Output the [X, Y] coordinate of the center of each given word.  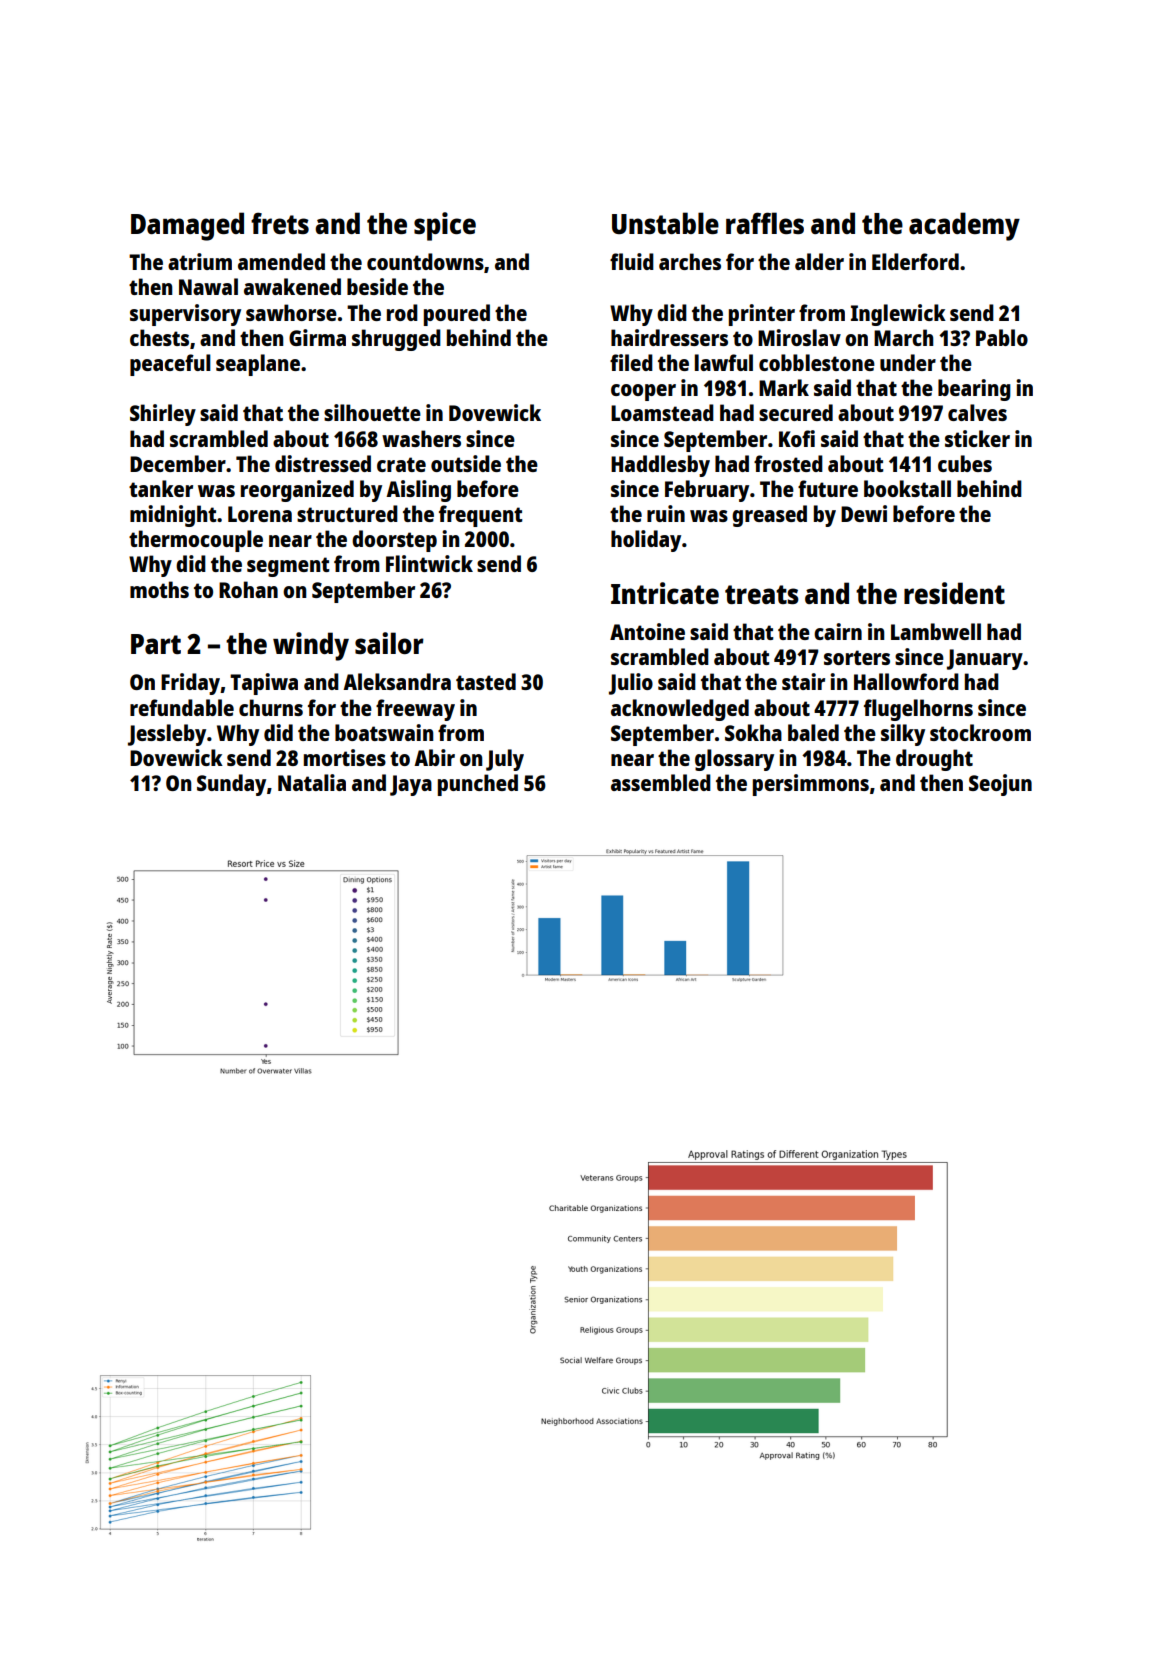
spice [445, 226]
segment [288, 567]
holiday [646, 541]
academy [964, 226]
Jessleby [167, 735]
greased [769, 516]
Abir [434, 757]
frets [280, 223]
